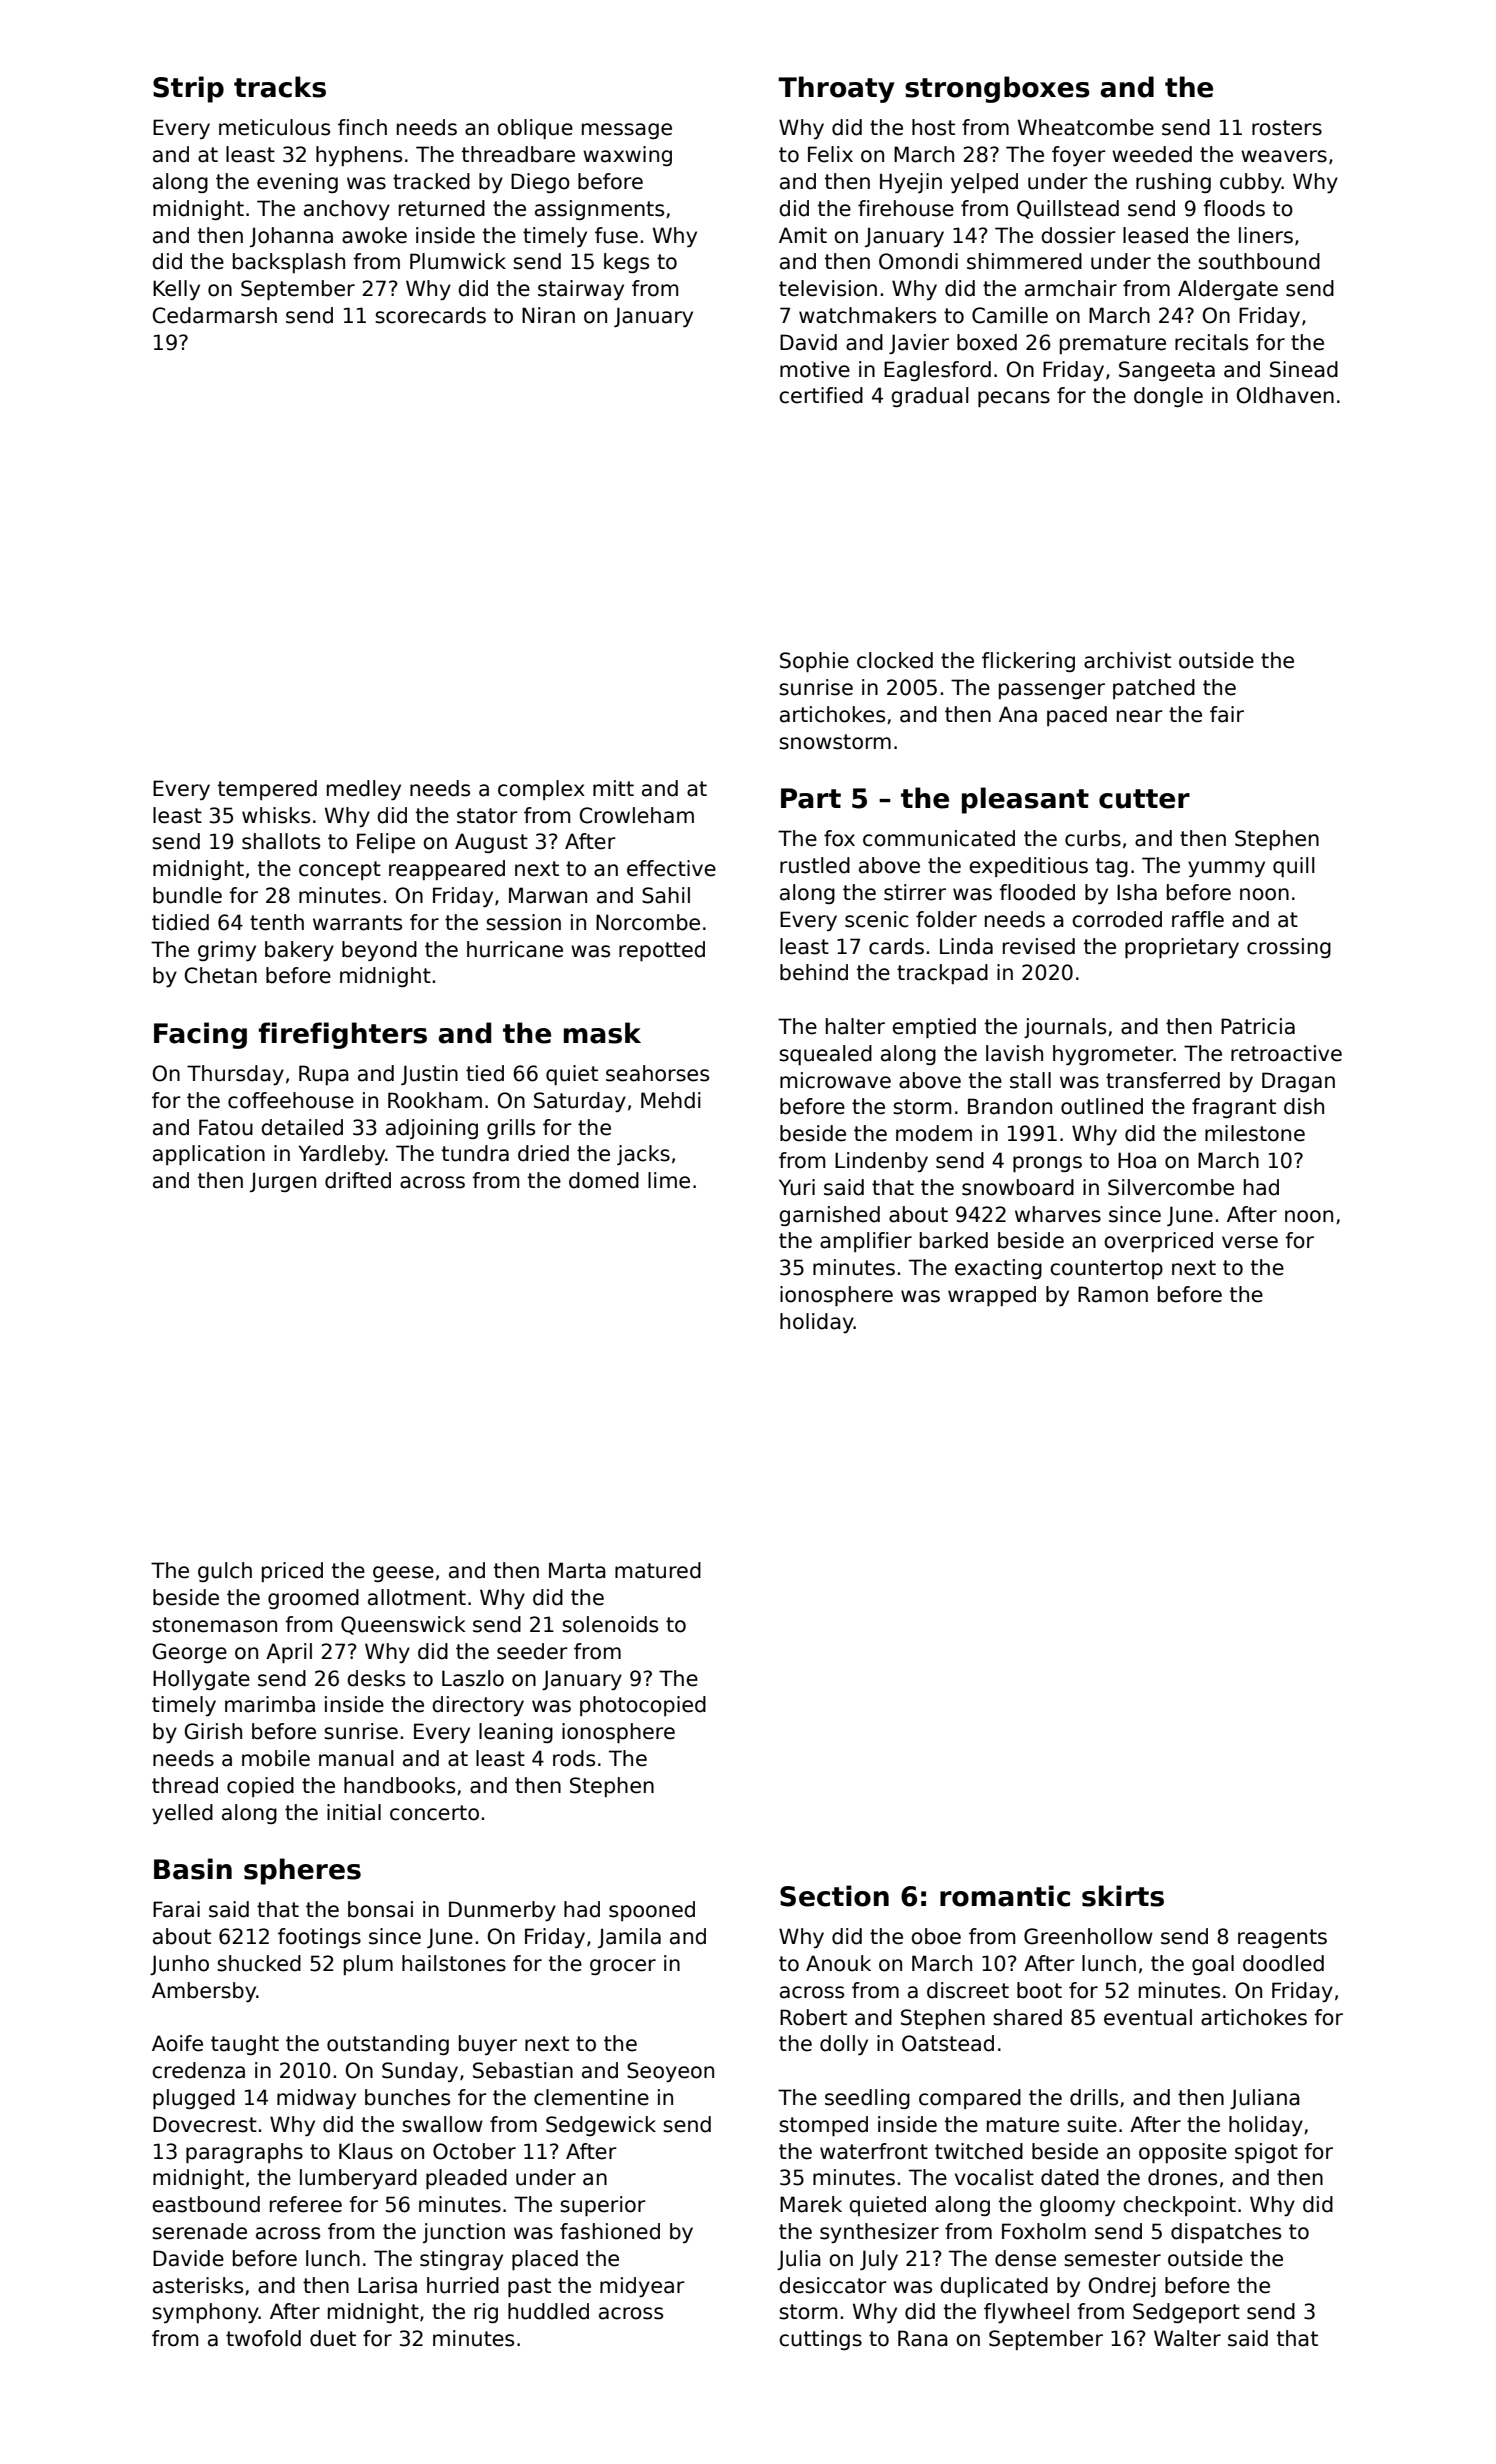 This page has width=1496, height=2464. I want to click on Yardleby, so click(342, 1155).
